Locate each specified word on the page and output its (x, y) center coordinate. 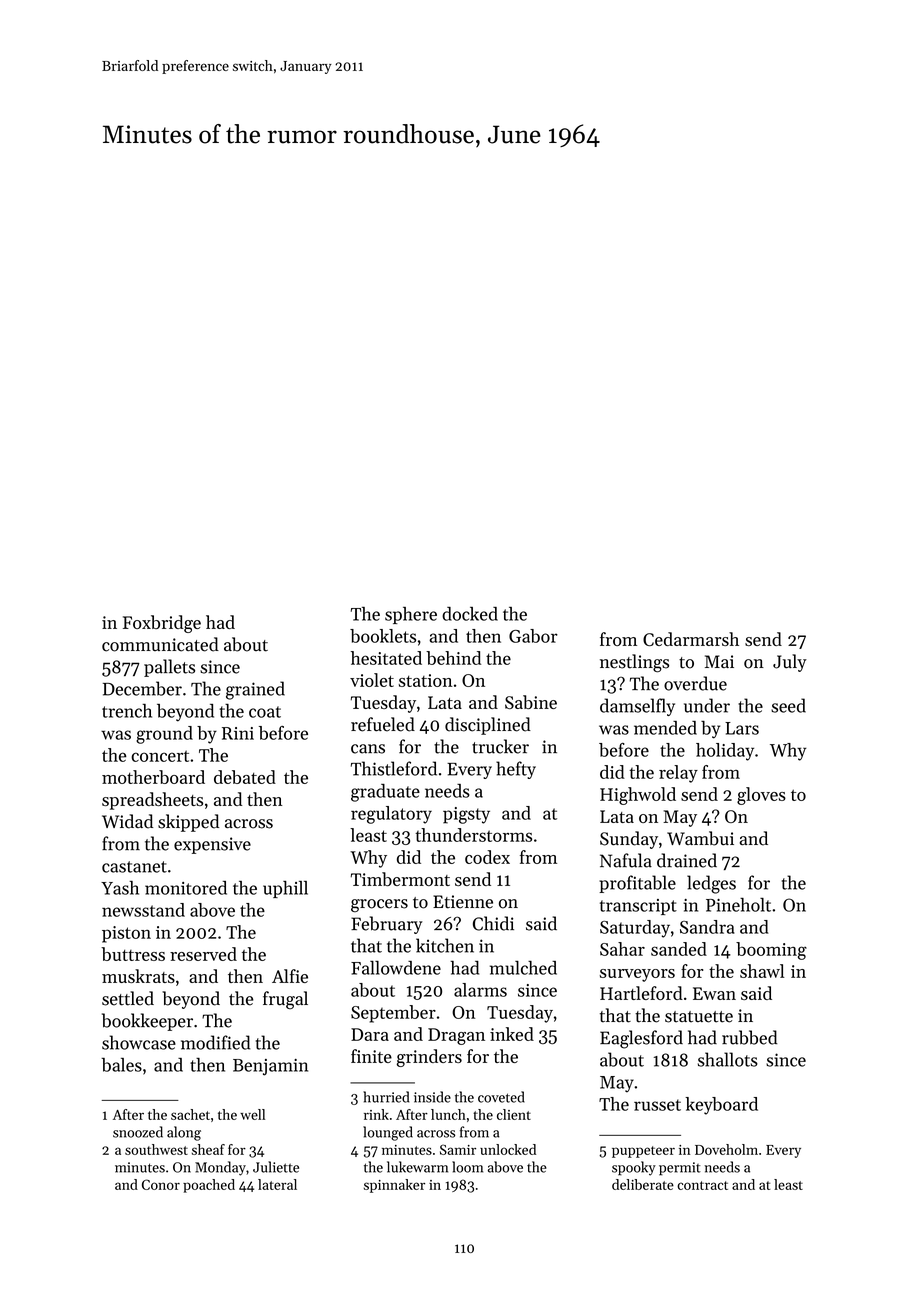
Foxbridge (162, 624)
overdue (695, 683)
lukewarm (417, 1167)
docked (470, 614)
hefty (516, 770)
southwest (156, 1149)
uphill (285, 889)
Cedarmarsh (691, 639)
